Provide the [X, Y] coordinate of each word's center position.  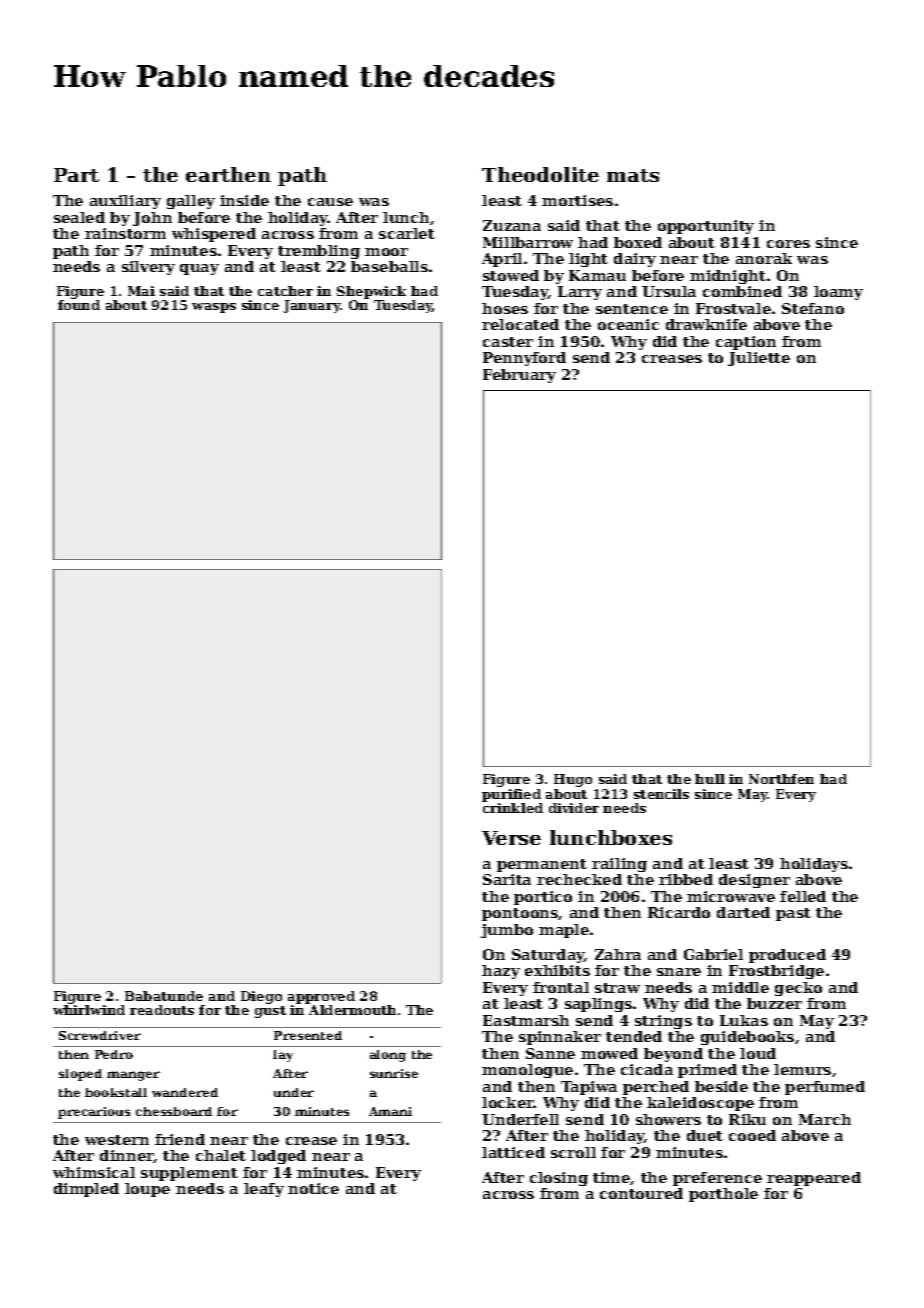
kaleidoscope [700, 1104]
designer [754, 881]
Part [76, 175]
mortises [577, 200]
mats [633, 175]
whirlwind [89, 1010]
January [312, 306]
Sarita [507, 879]
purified [511, 795]
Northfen [781, 779]
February [519, 376]
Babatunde [164, 996]
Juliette [759, 359]
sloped [80, 1075]
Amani [390, 1111]
